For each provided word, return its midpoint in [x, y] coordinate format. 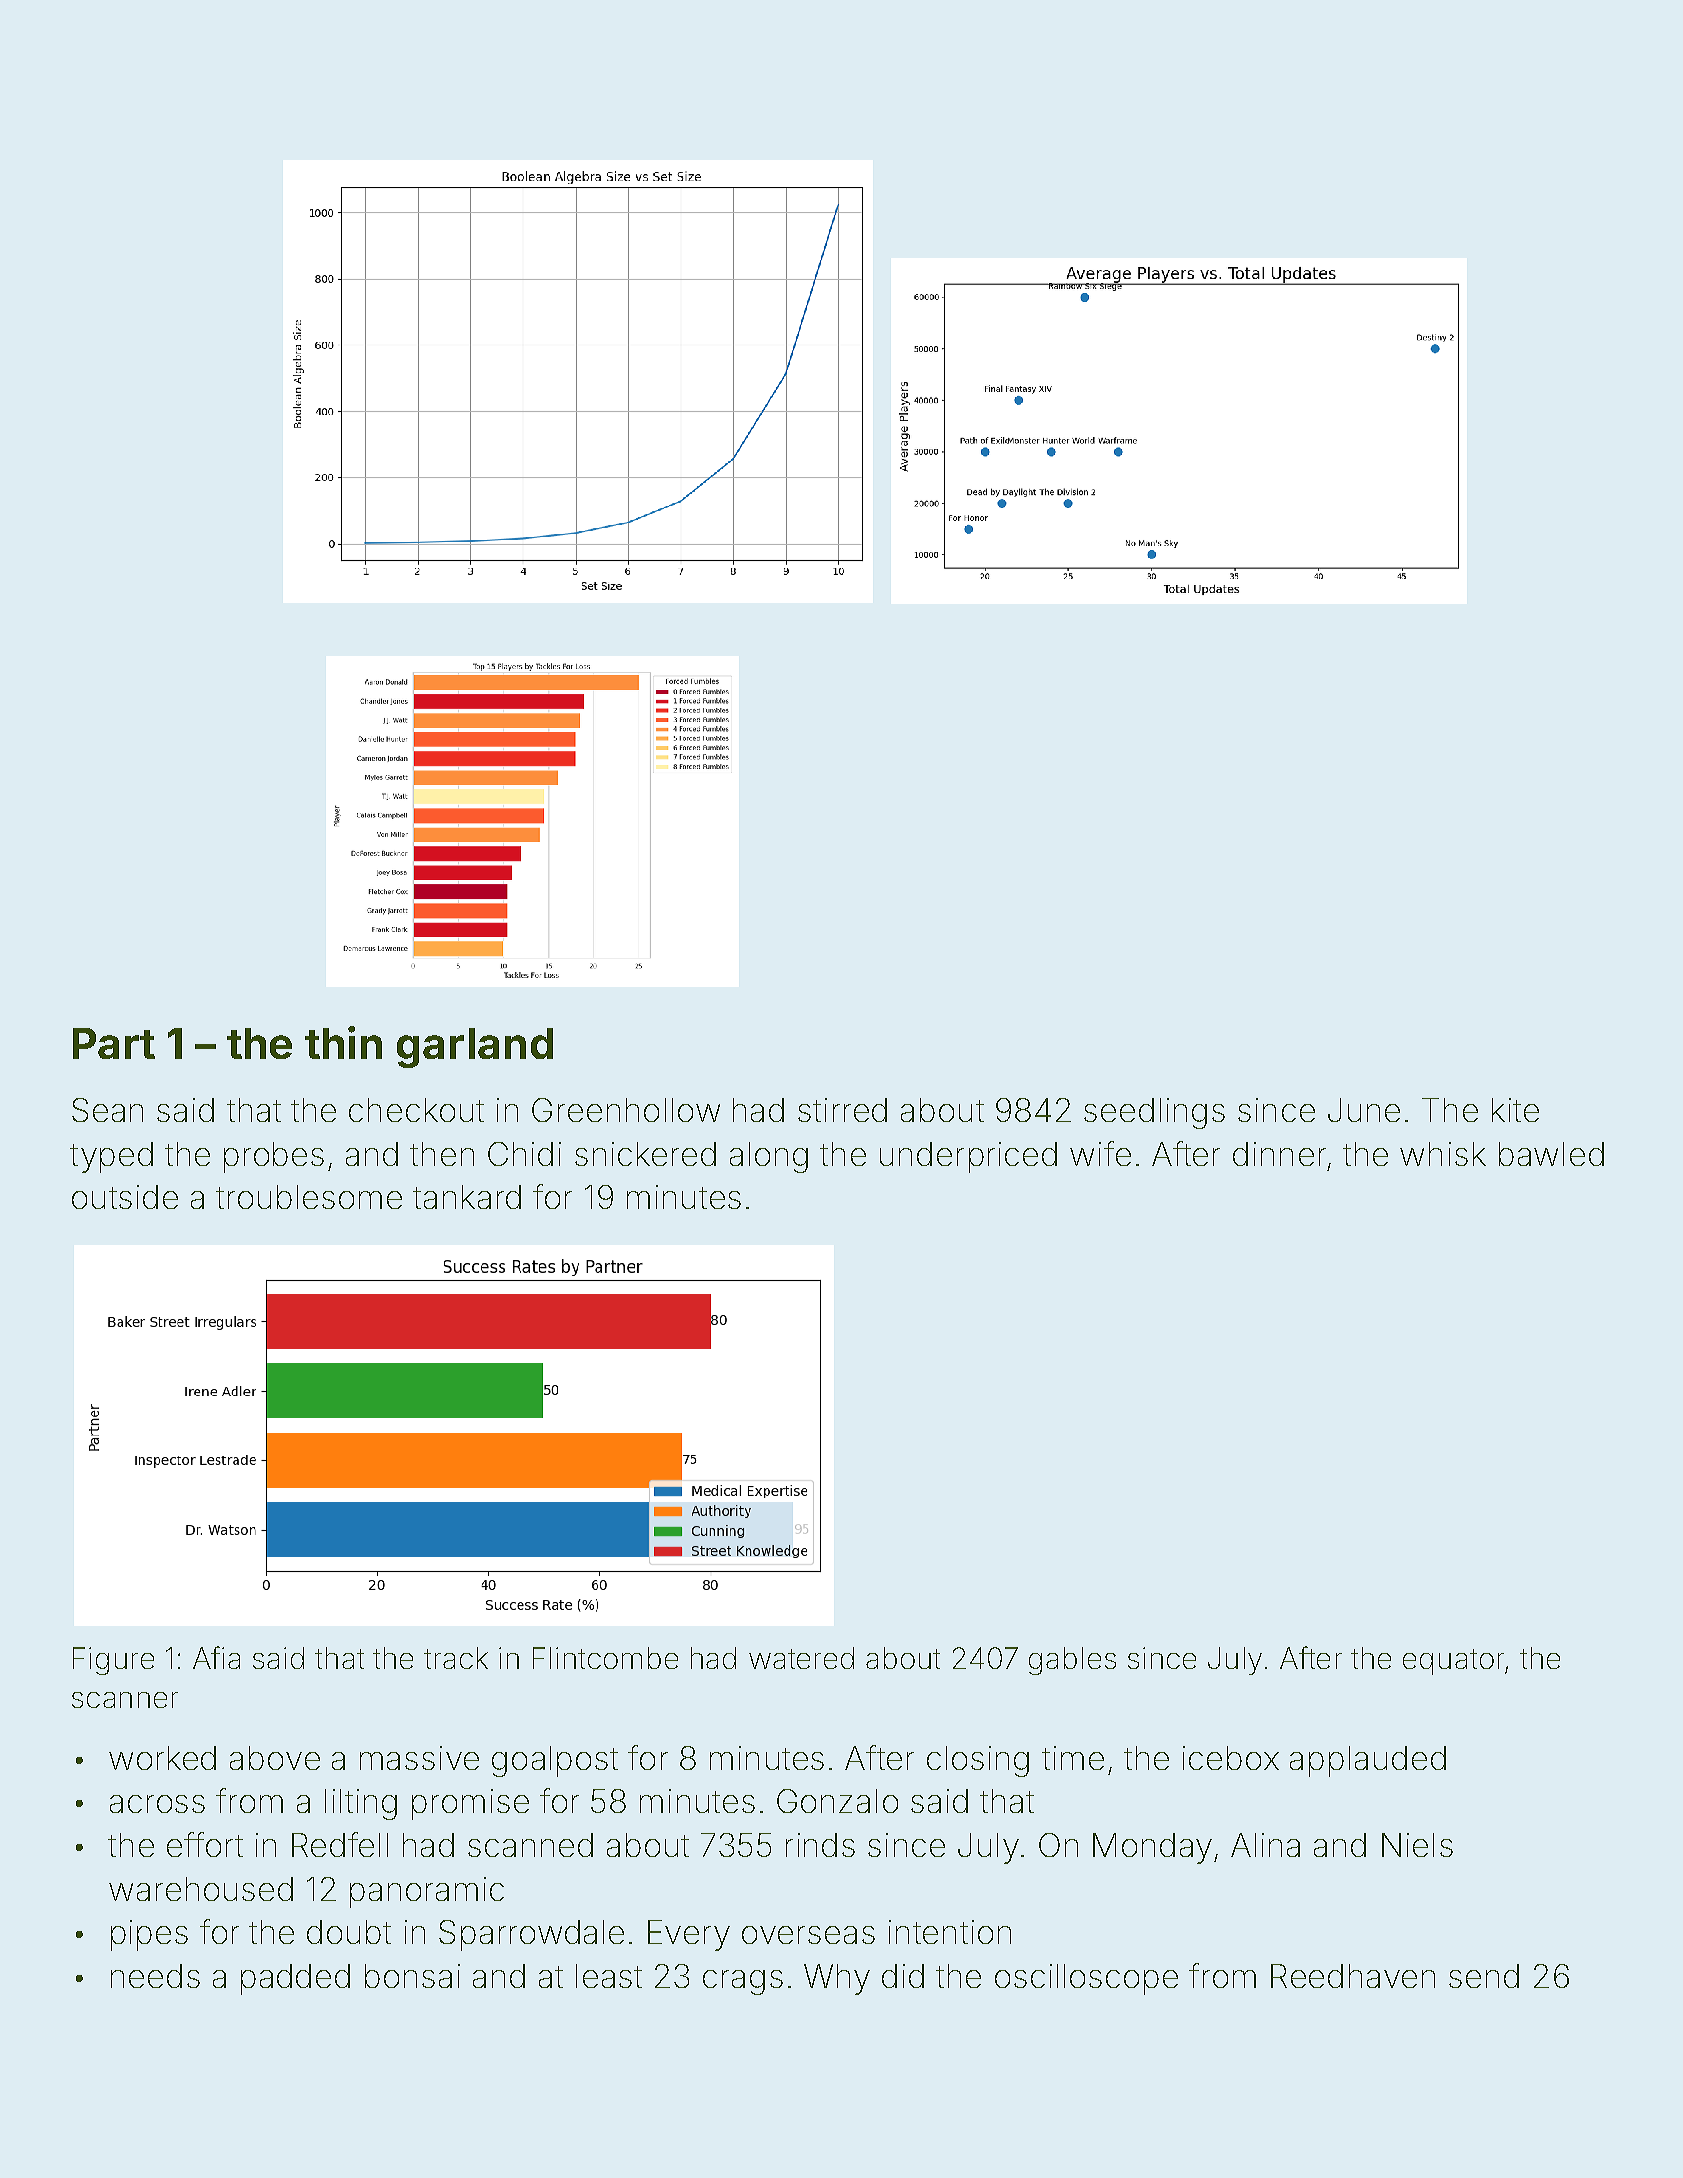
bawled [1551, 1154]
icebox [1231, 1758]
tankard [467, 1197]
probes [274, 1157]
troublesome [309, 1197]
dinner [1279, 1154]
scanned [530, 1845]
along [769, 1157]
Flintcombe [605, 1658]
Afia [216, 1657]
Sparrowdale [531, 1935]
